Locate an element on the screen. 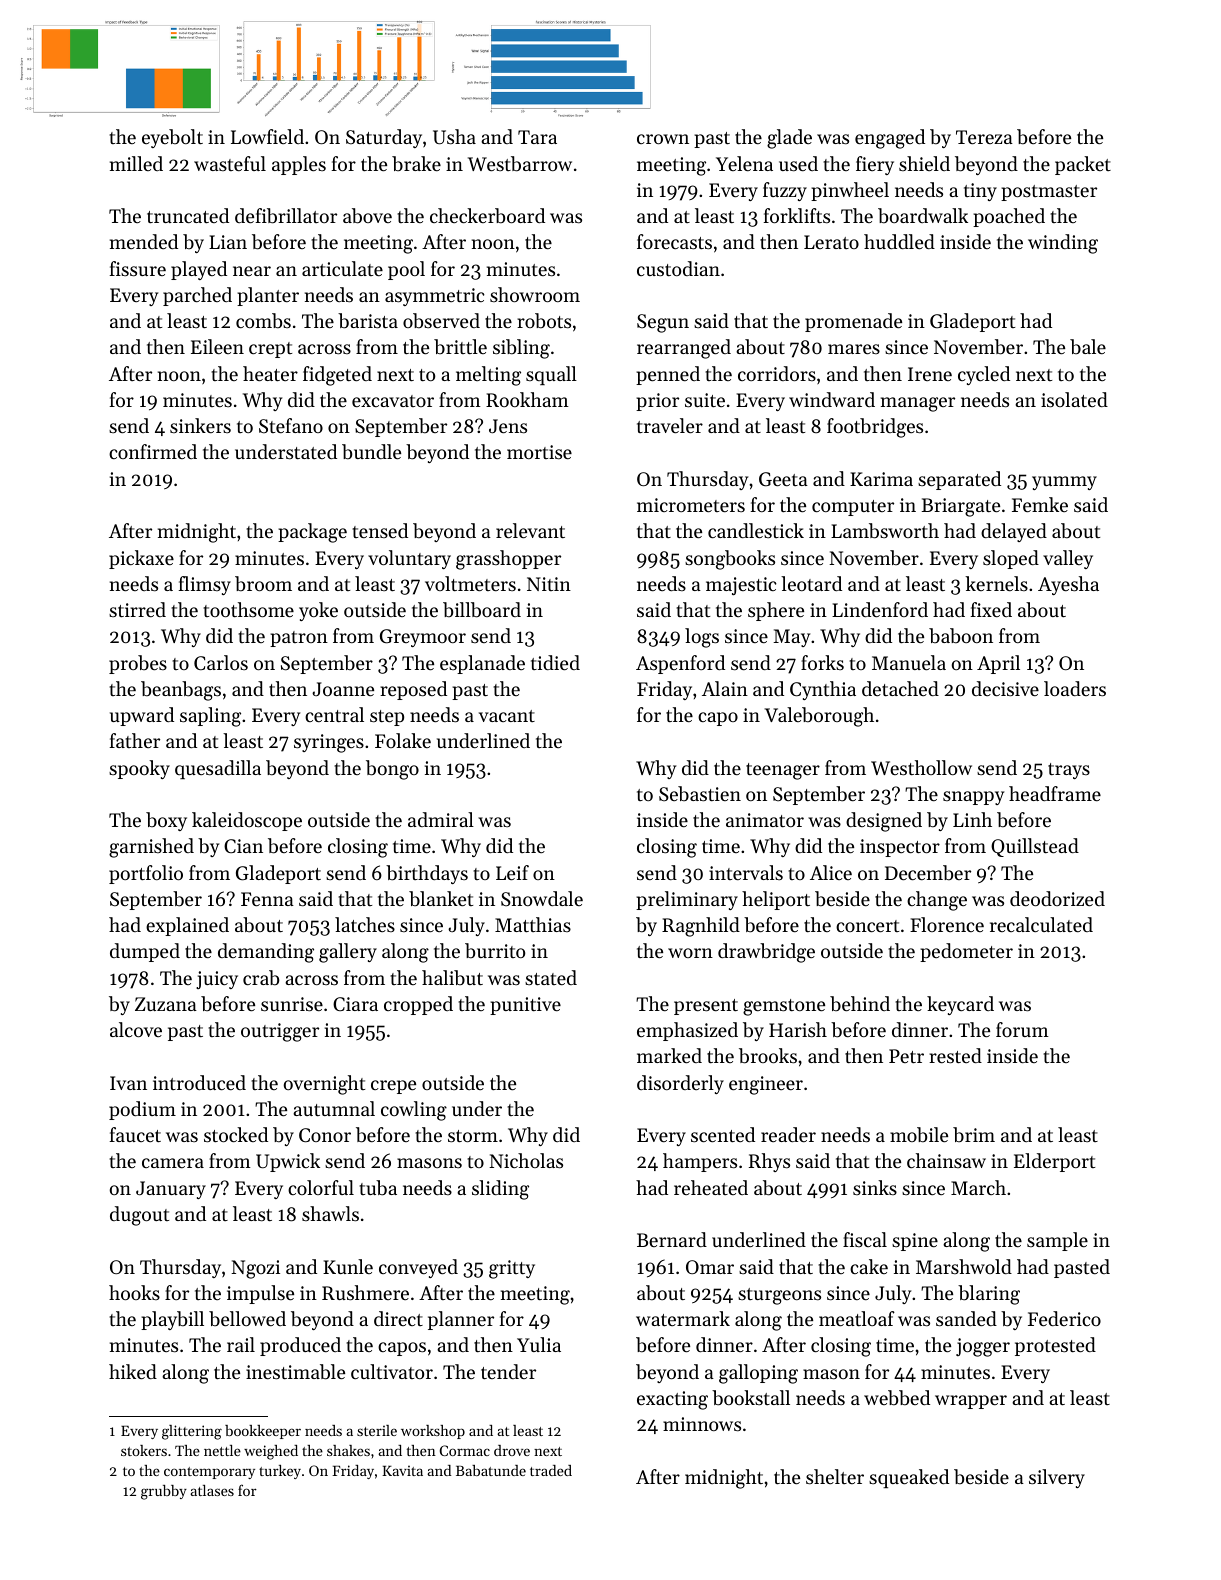 The height and width of the screenshot is (1580, 1221). wasteful is located at coordinates (230, 163).
